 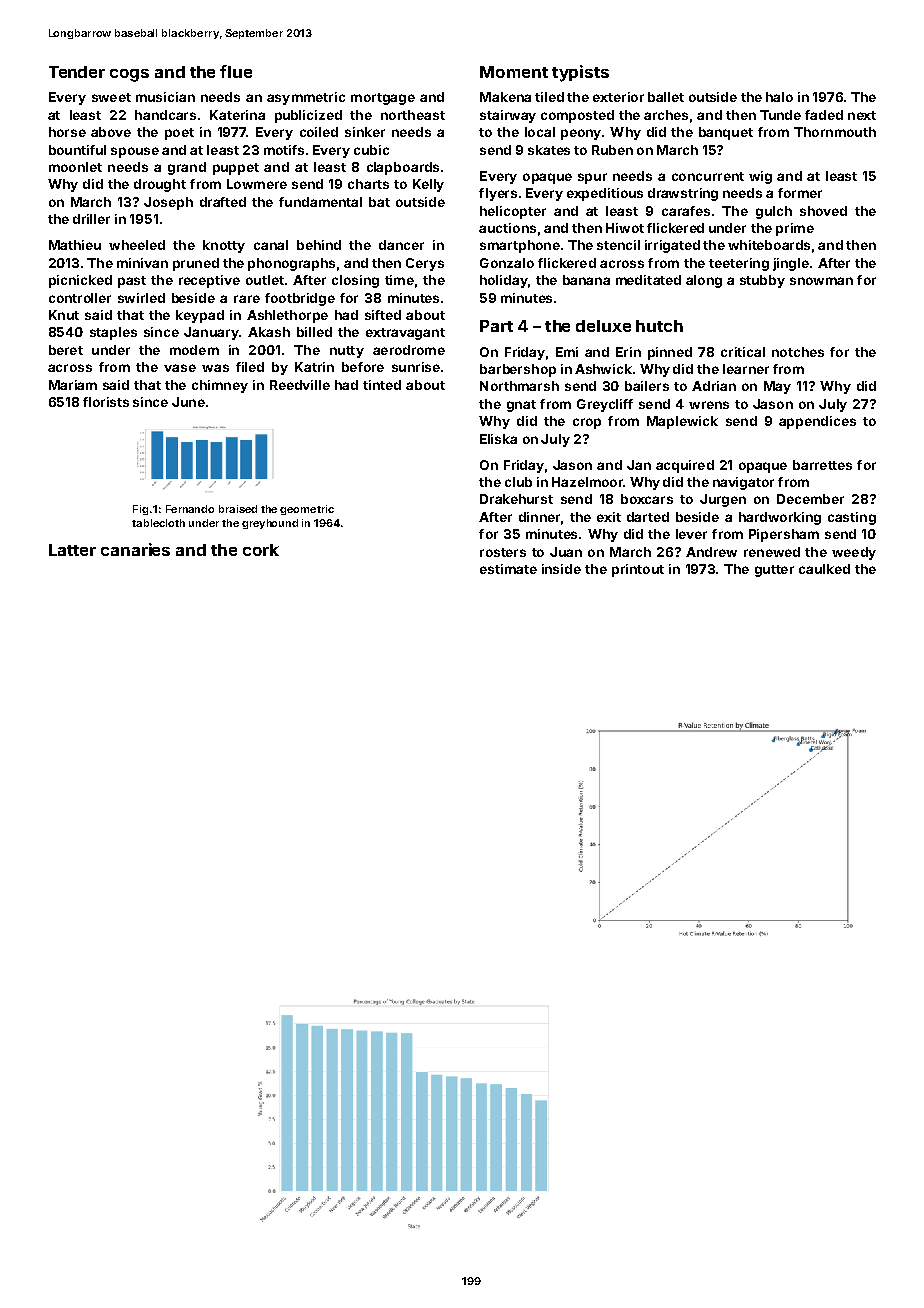 I want to click on appendices, so click(x=817, y=422).
